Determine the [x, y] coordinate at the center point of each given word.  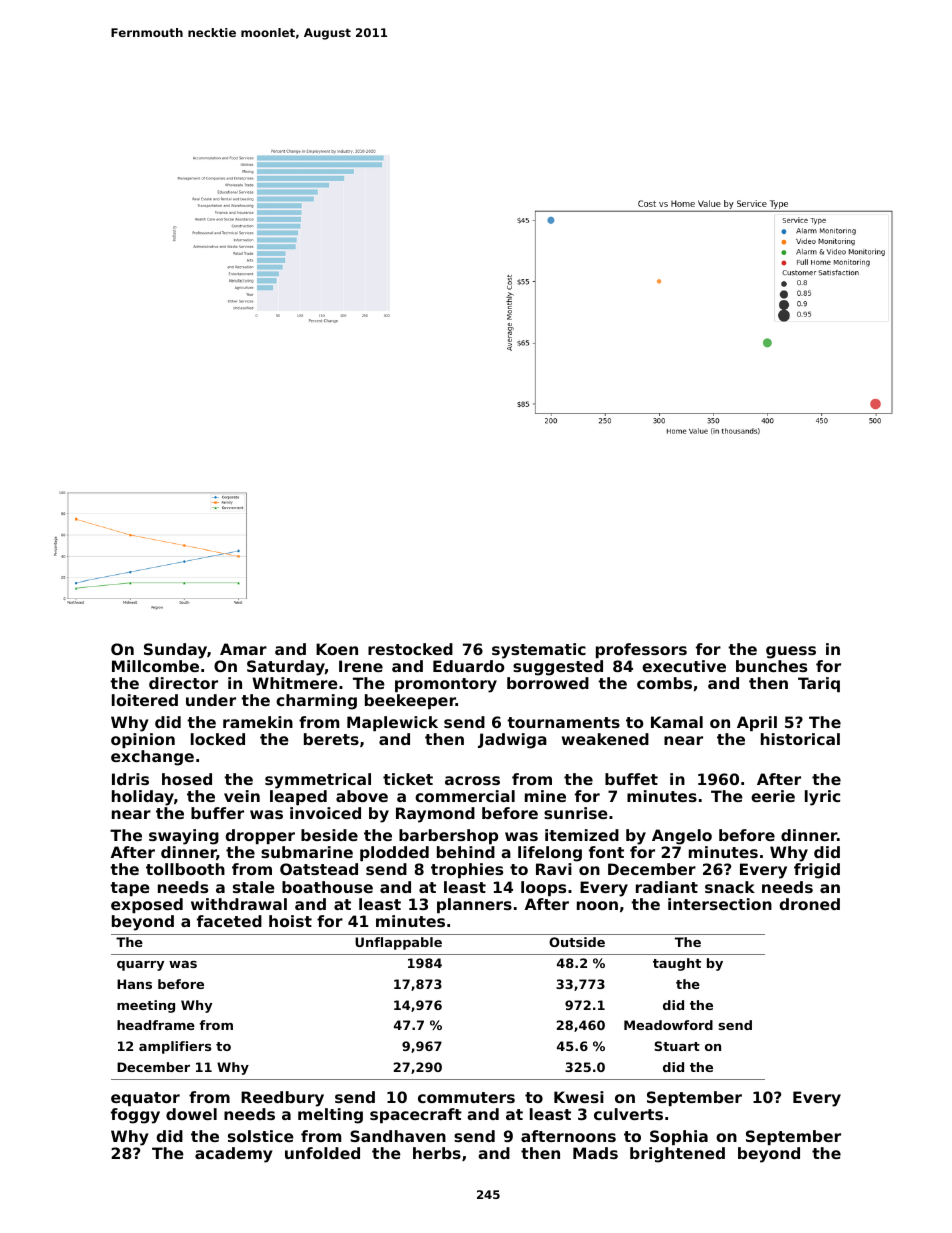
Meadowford [668, 1025]
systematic [539, 651]
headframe [156, 1025]
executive [684, 666]
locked [218, 739]
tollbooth [185, 869]
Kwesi [579, 1097]
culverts [628, 1114]
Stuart [677, 1046]
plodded [394, 853]
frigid [817, 871]
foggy [135, 1116]
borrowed [548, 683]
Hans [134, 984]
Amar [243, 649]
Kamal [677, 722]
